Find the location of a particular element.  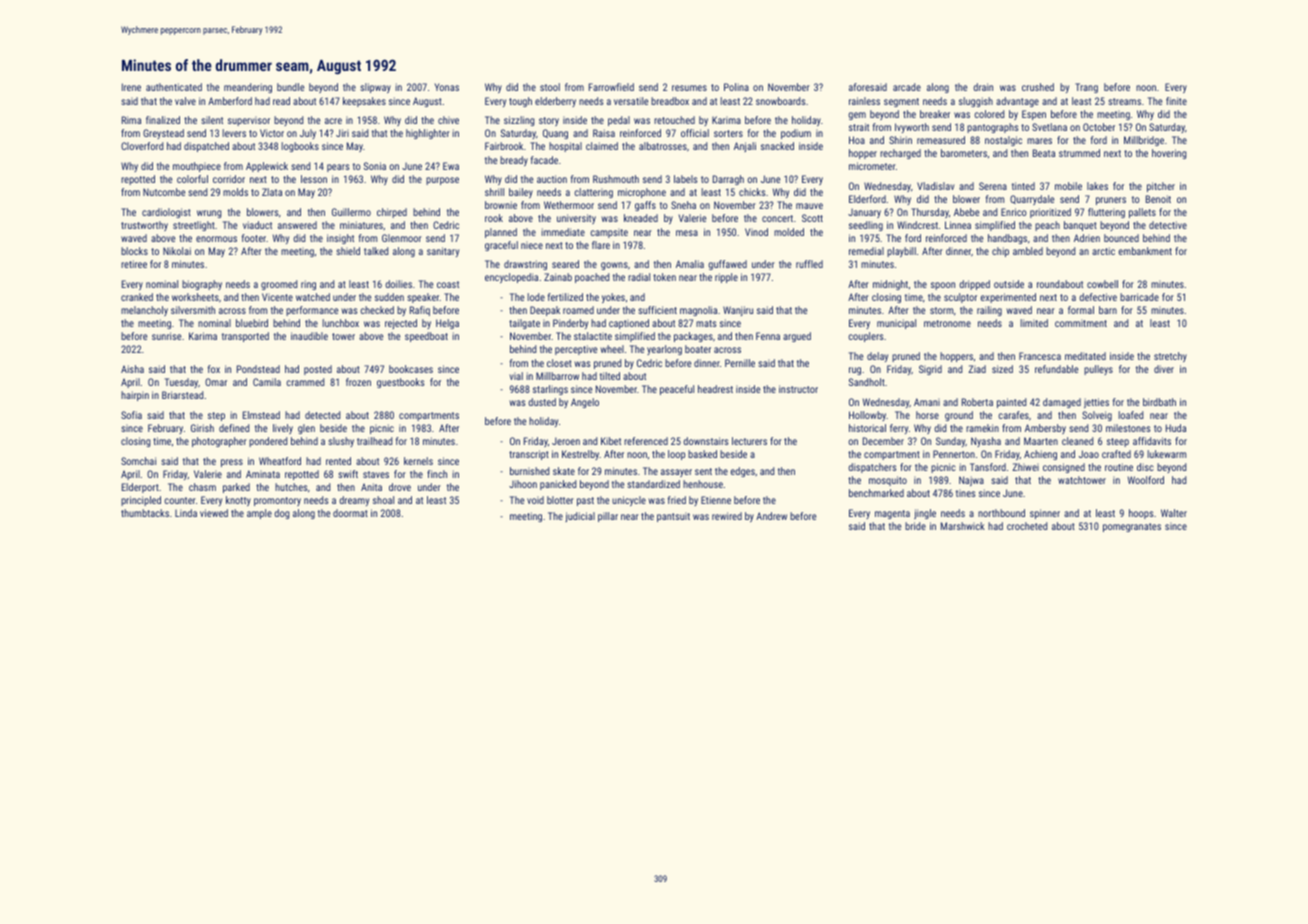

pomegranates is located at coordinates (1132, 527).
